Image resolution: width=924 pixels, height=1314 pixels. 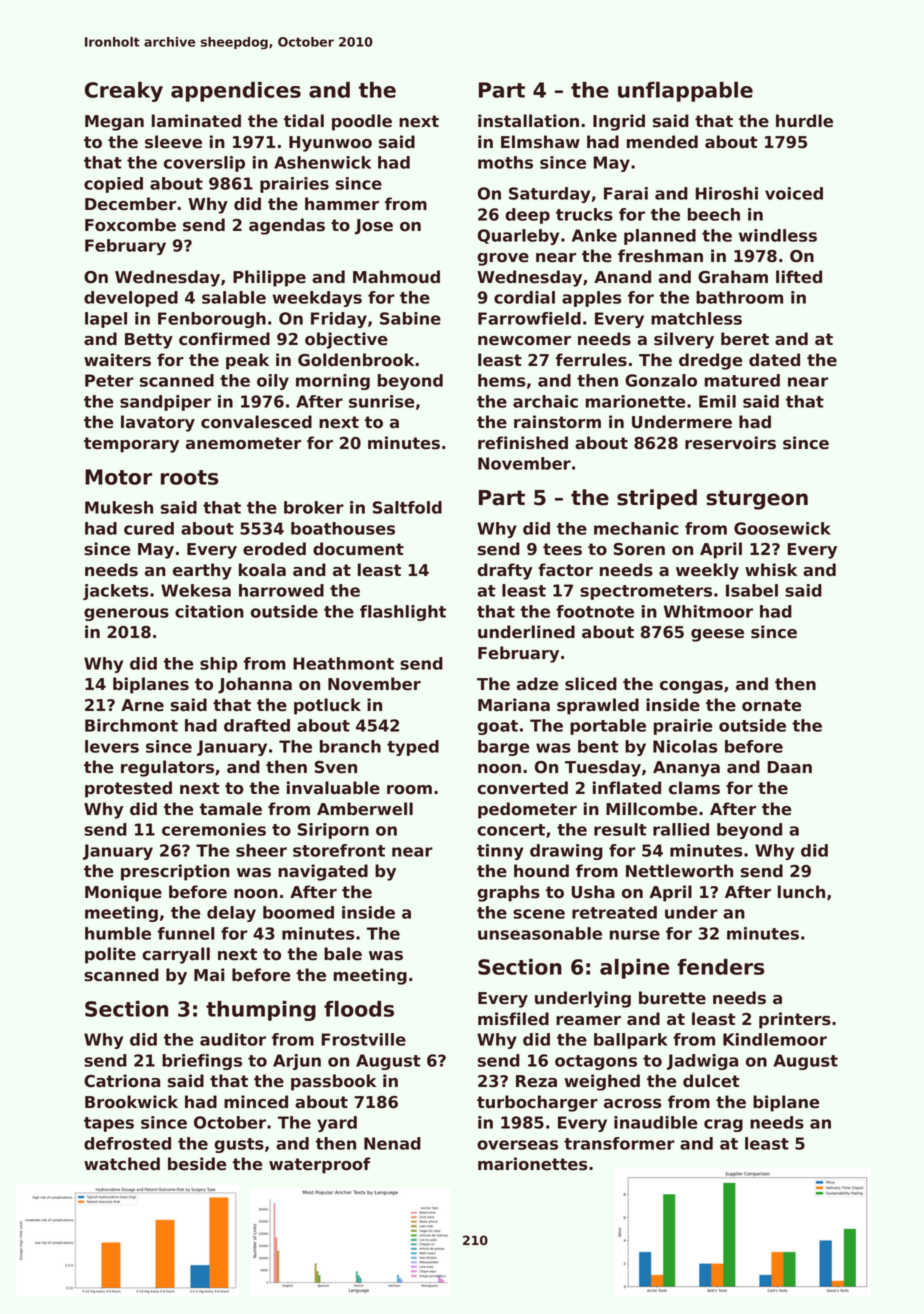 What do you see at coordinates (358, 549) in the screenshot?
I see `document` at bounding box center [358, 549].
